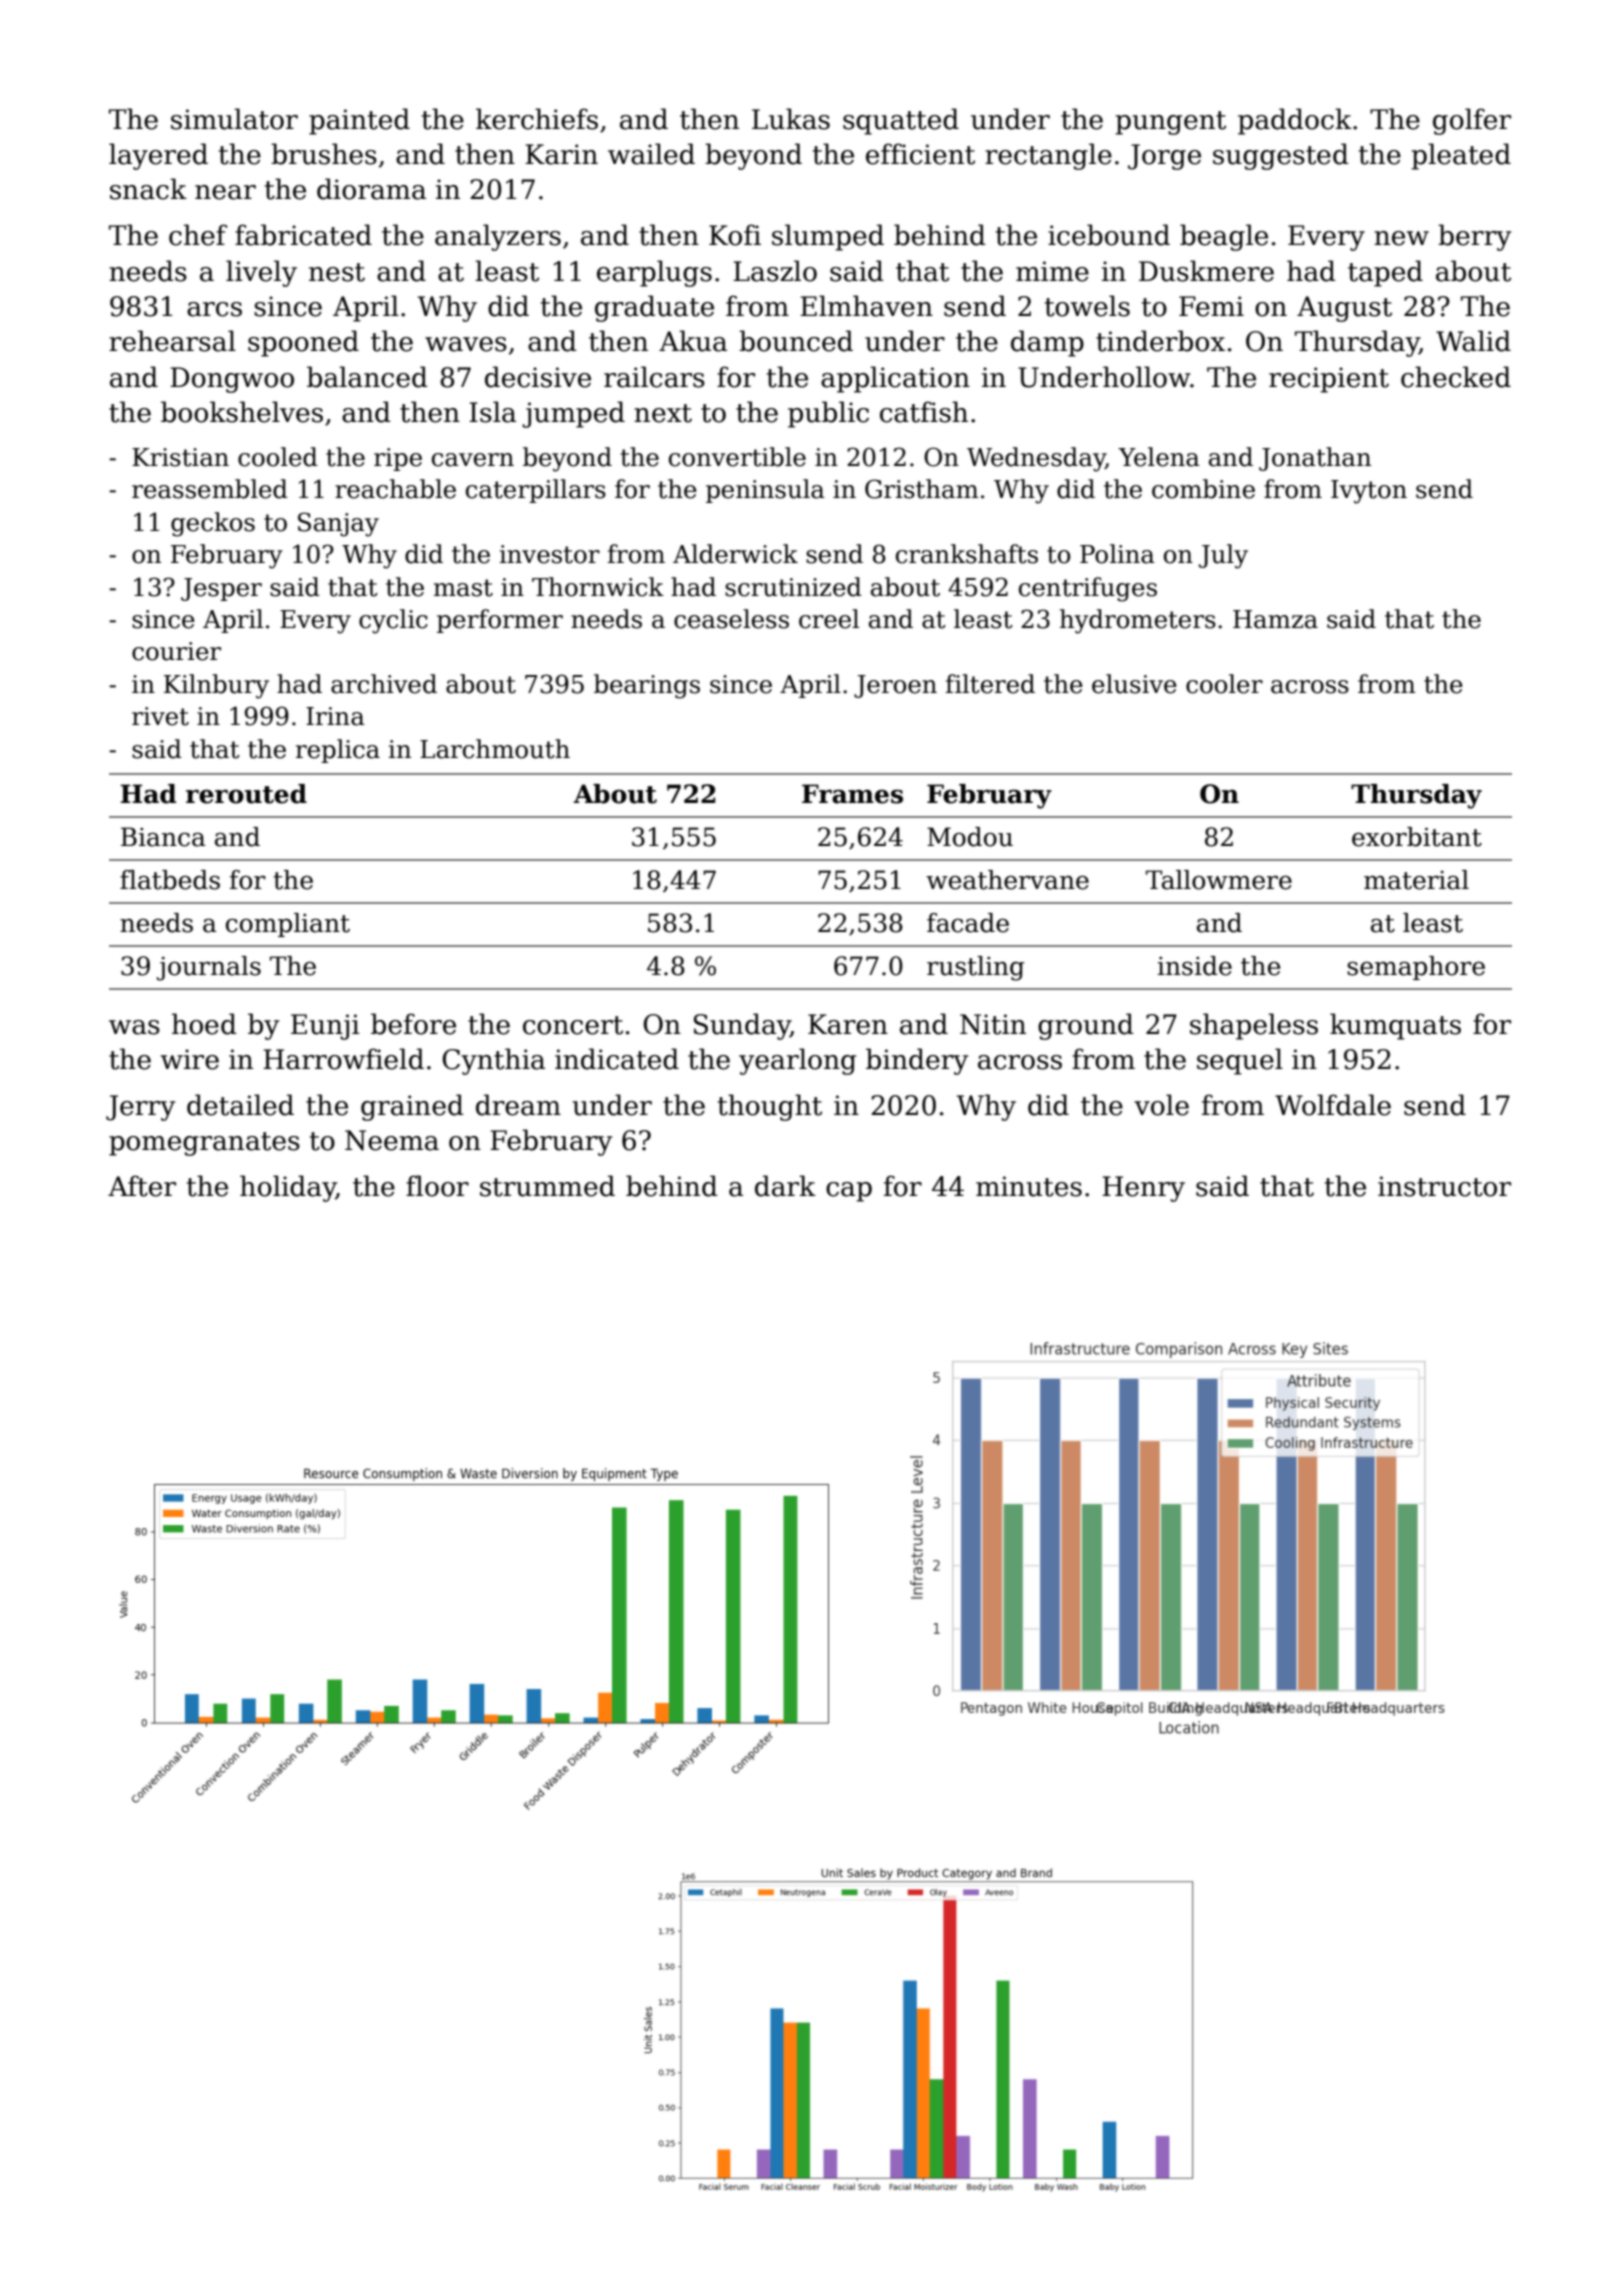 The width and height of the page is (1620, 2292). What do you see at coordinates (1029, 1186) in the page?
I see `minutes` at bounding box center [1029, 1186].
